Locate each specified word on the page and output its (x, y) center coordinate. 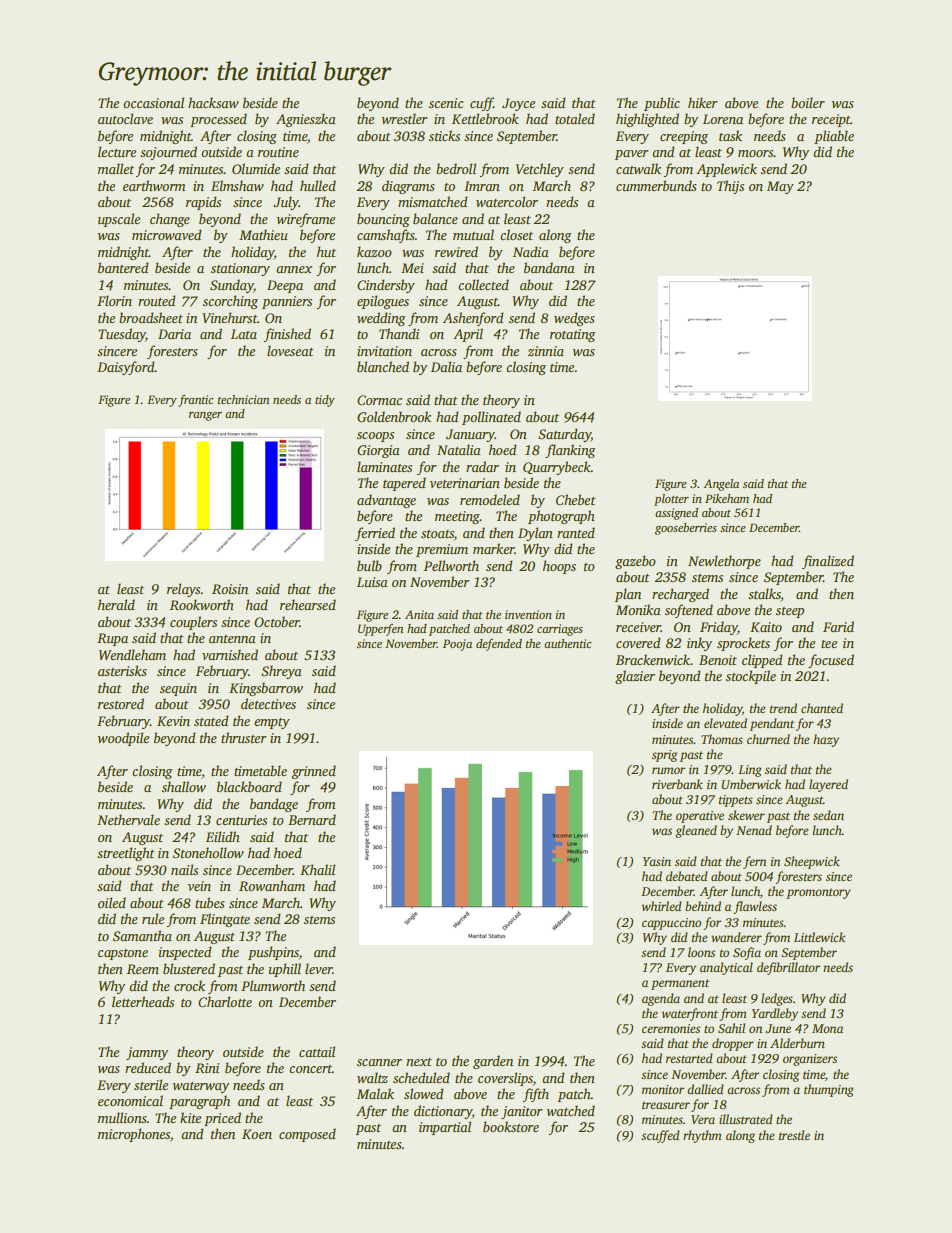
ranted (576, 532)
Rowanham (272, 885)
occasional (153, 102)
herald (116, 604)
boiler (808, 102)
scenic (446, 103)
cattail (317, 1051)
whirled (662, 906)
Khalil (317, 869)
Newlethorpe (724, 562)
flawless (755, 907)
